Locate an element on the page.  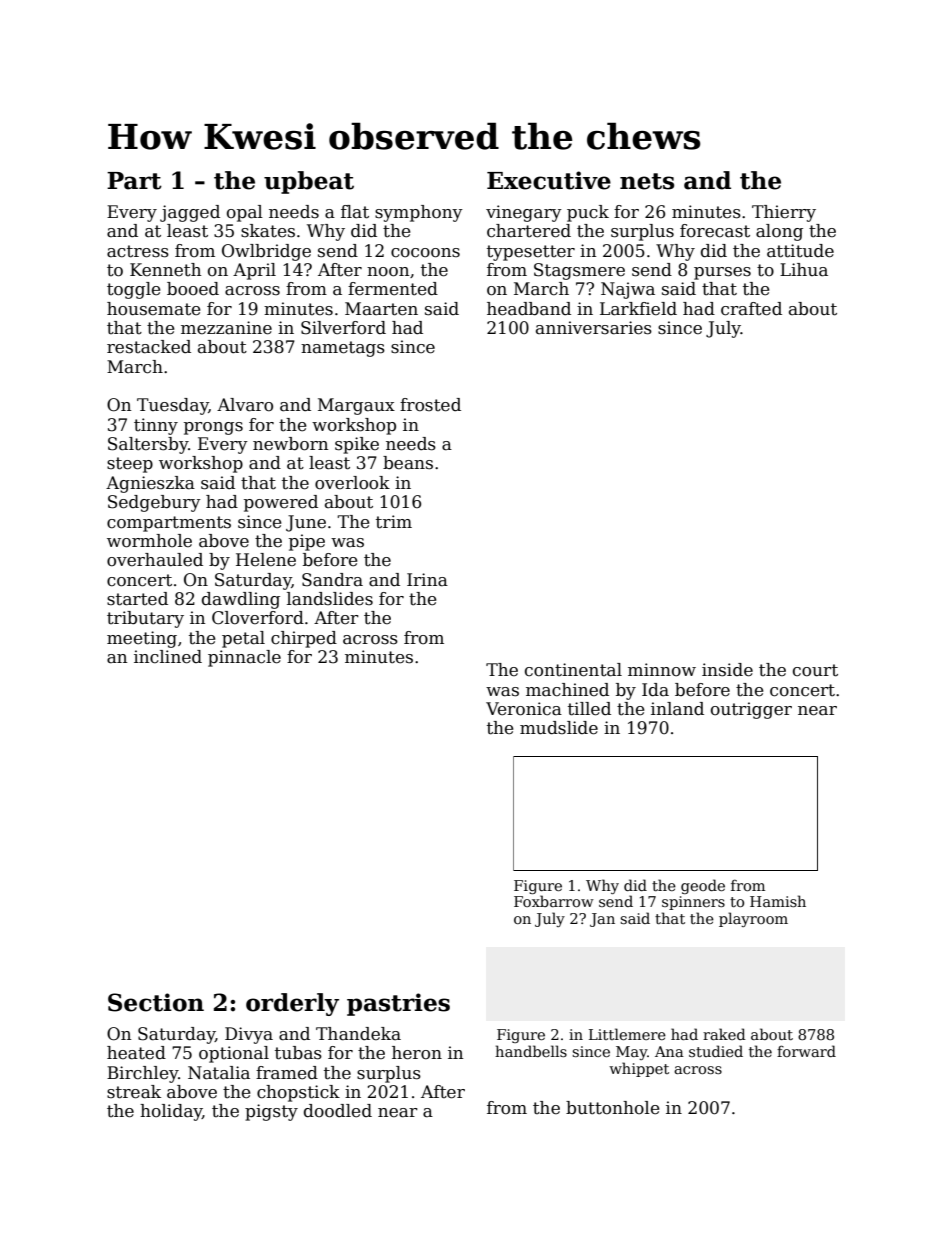
Natalia is located at coordinates (219, 1073).
